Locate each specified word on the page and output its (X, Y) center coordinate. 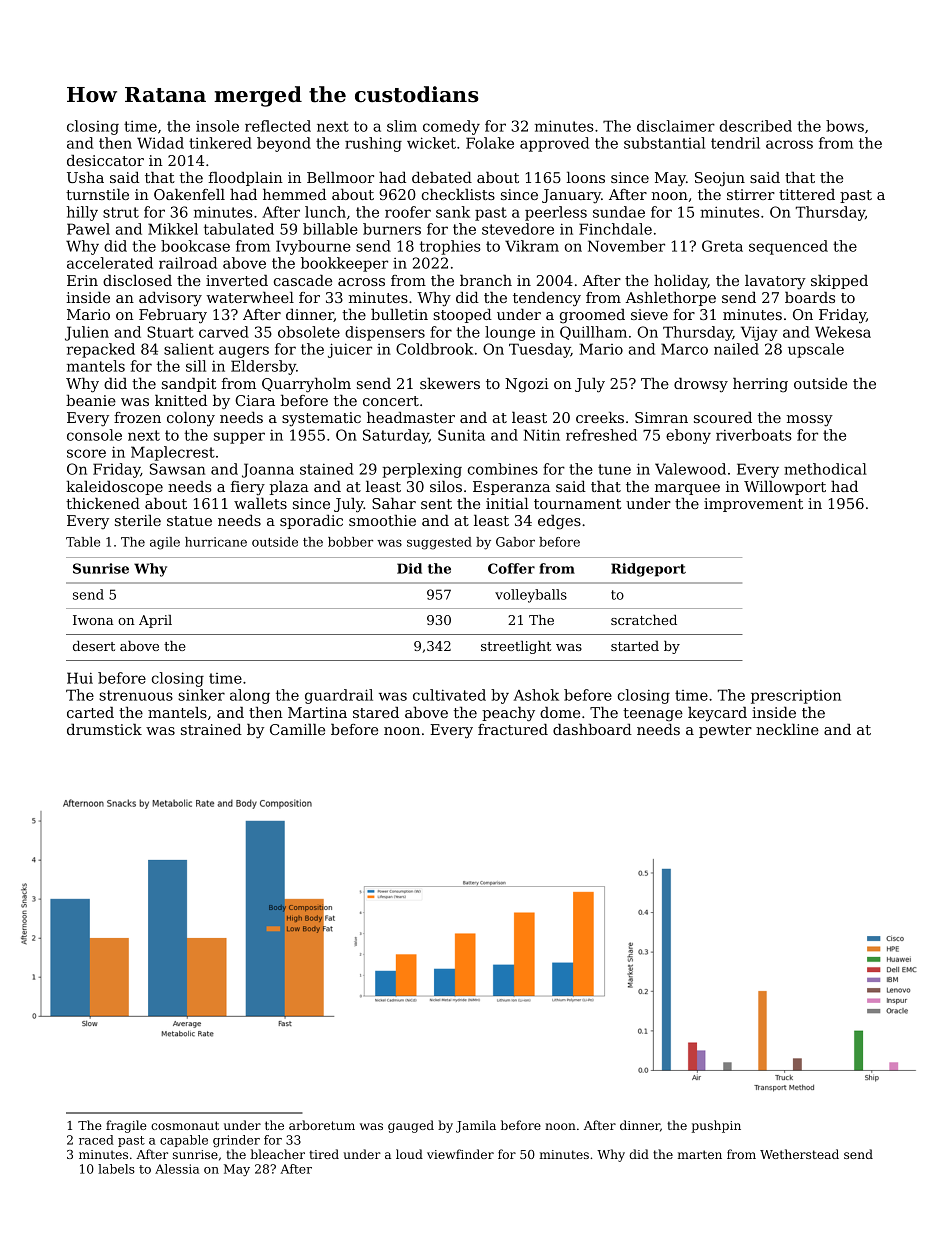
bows (845, 126)
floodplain (245, 179)
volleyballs (531, 596)
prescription (796, 696)
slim (402, 126)
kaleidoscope (114, 488)
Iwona (93, 620)
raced (96, 1140)
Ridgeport (648, 570)
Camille (297, 729)
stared (376, 712)
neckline (787, 729)
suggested (439, 543)
